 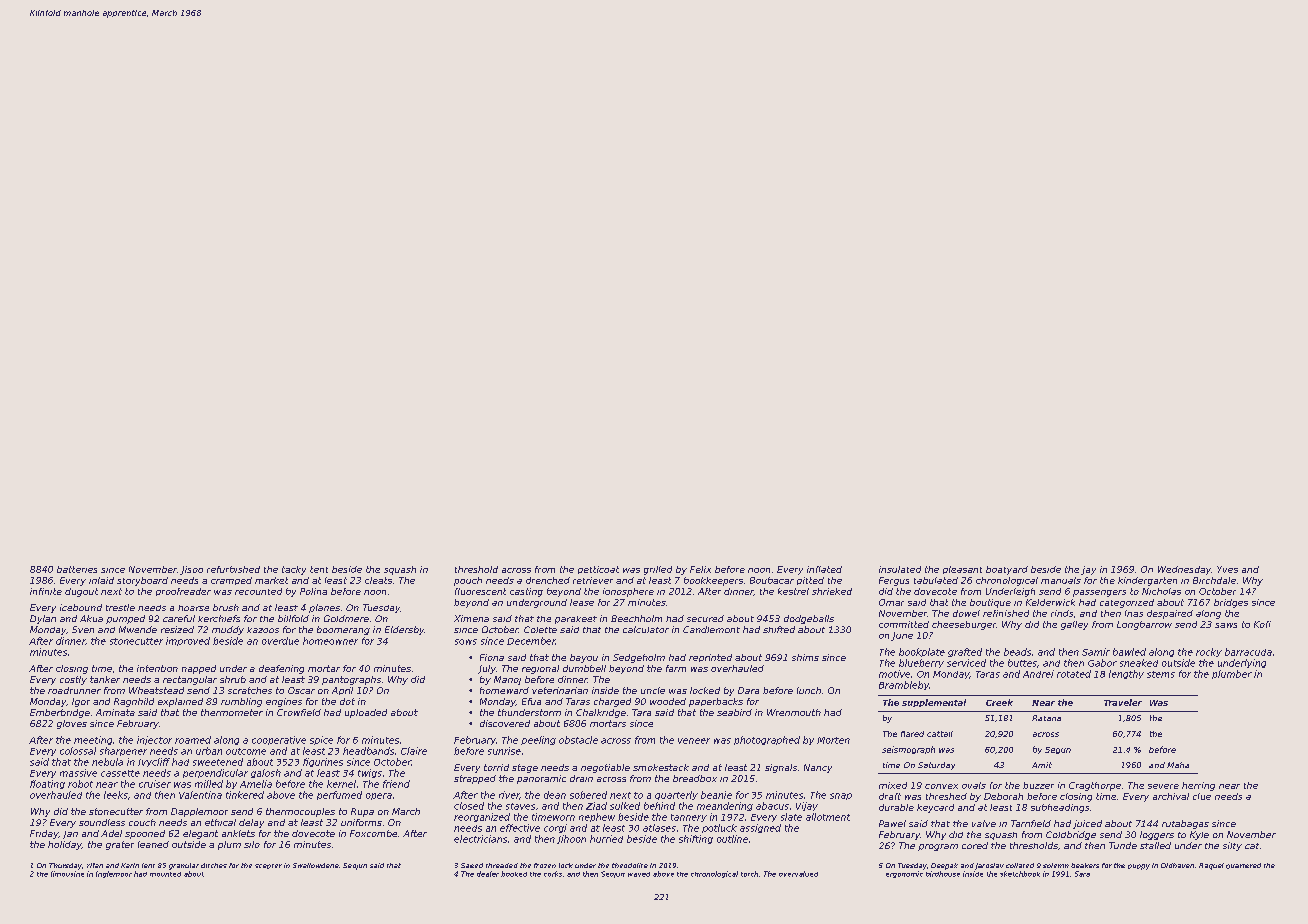 I want to click on costly, so click(x=73, y=680).
